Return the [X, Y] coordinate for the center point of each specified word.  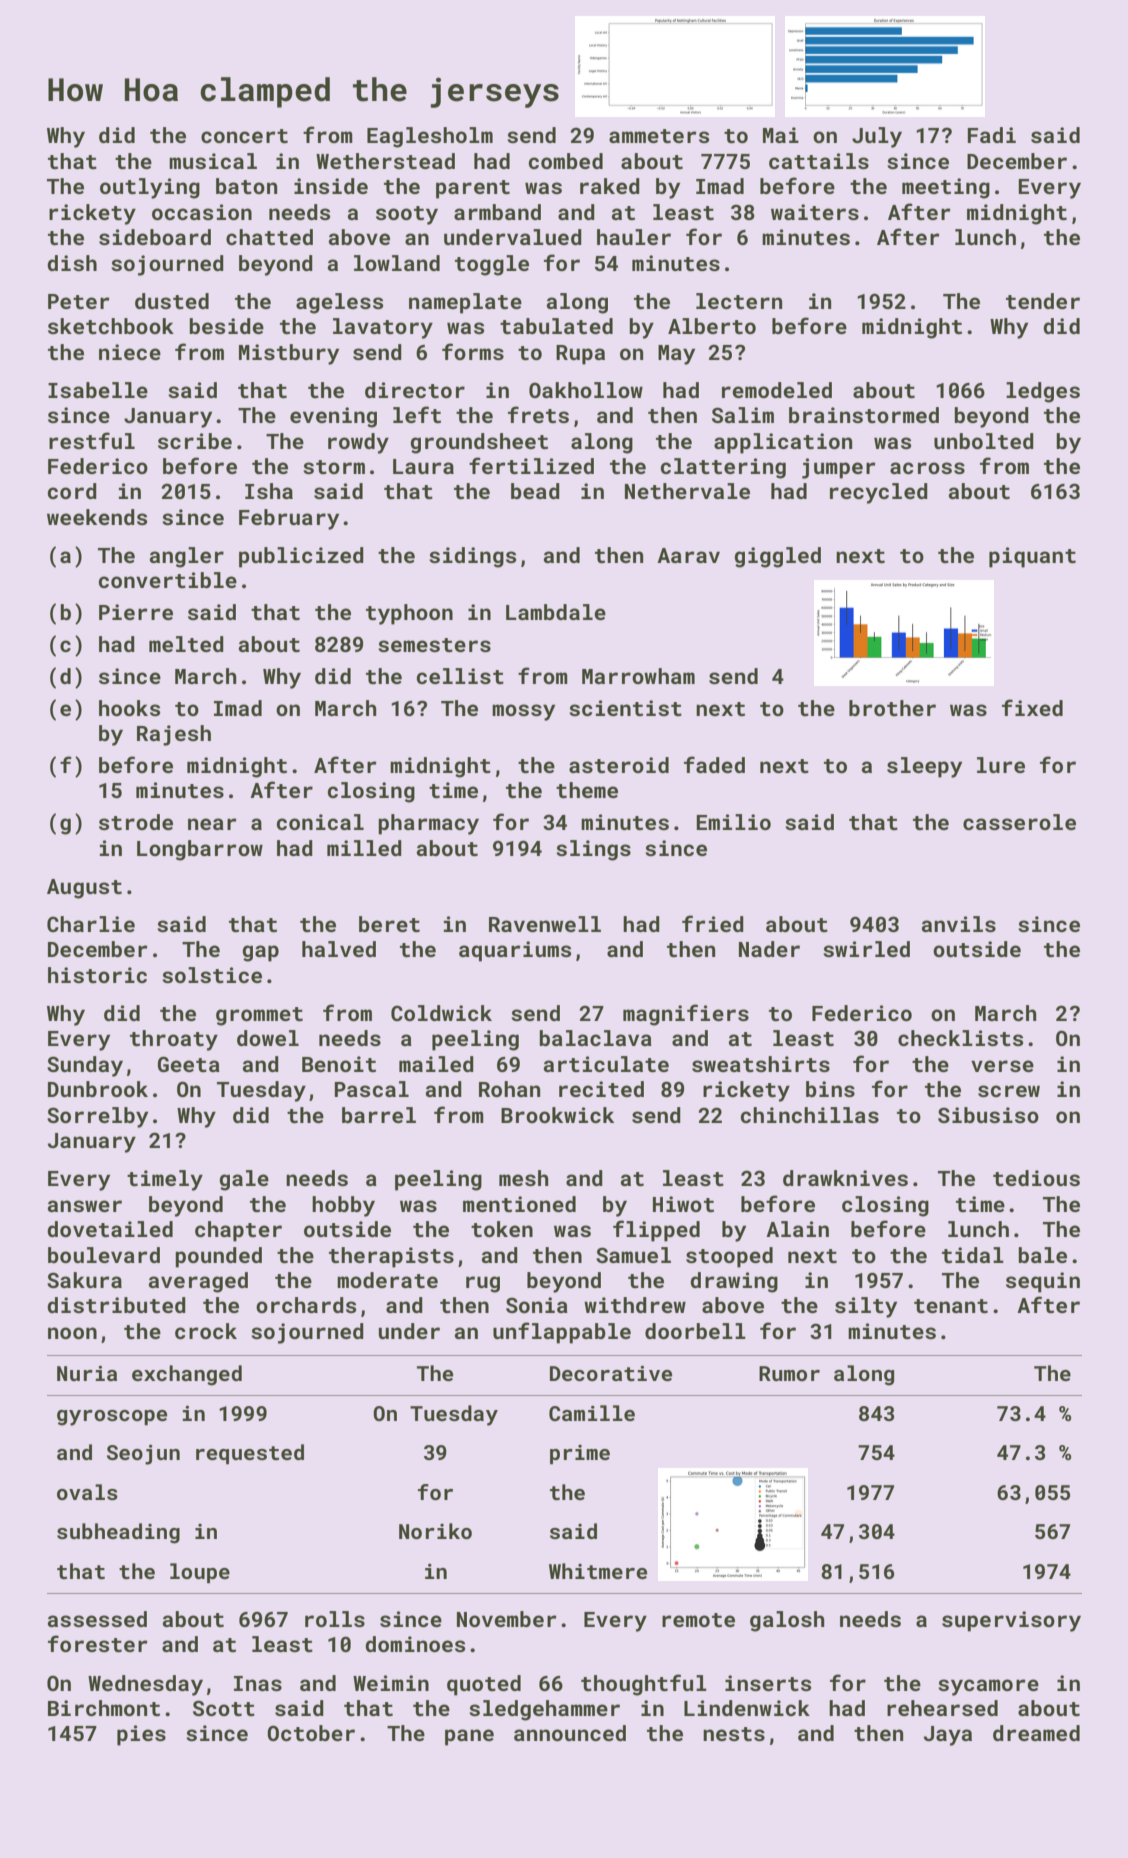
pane [469, 1737]
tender [1043, 301]
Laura [423, 466]
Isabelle [98, 390]
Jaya [948, 1736]
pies [141, 1735]
